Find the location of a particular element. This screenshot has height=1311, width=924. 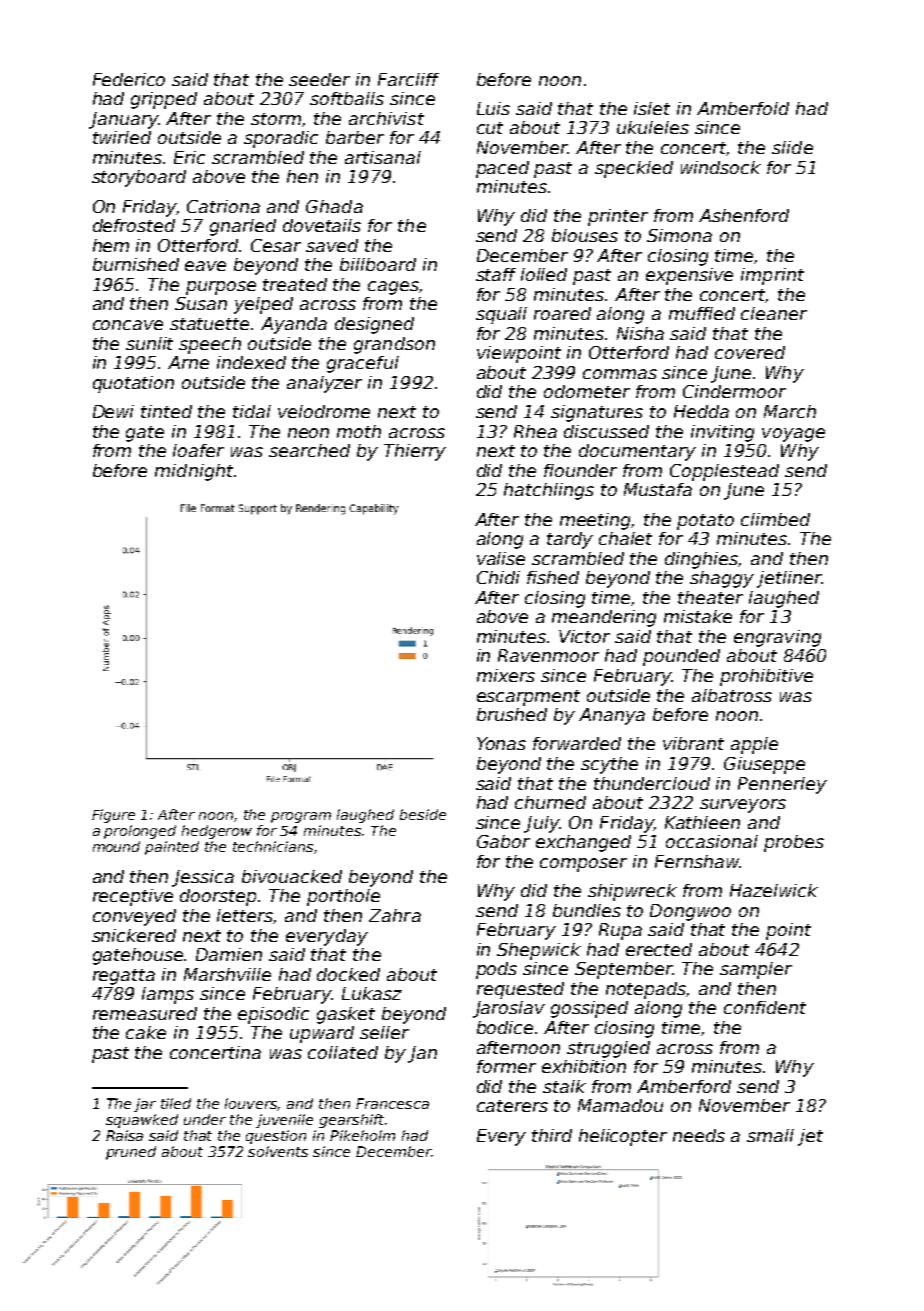

Thierry is located at coordinates (415, 452).
